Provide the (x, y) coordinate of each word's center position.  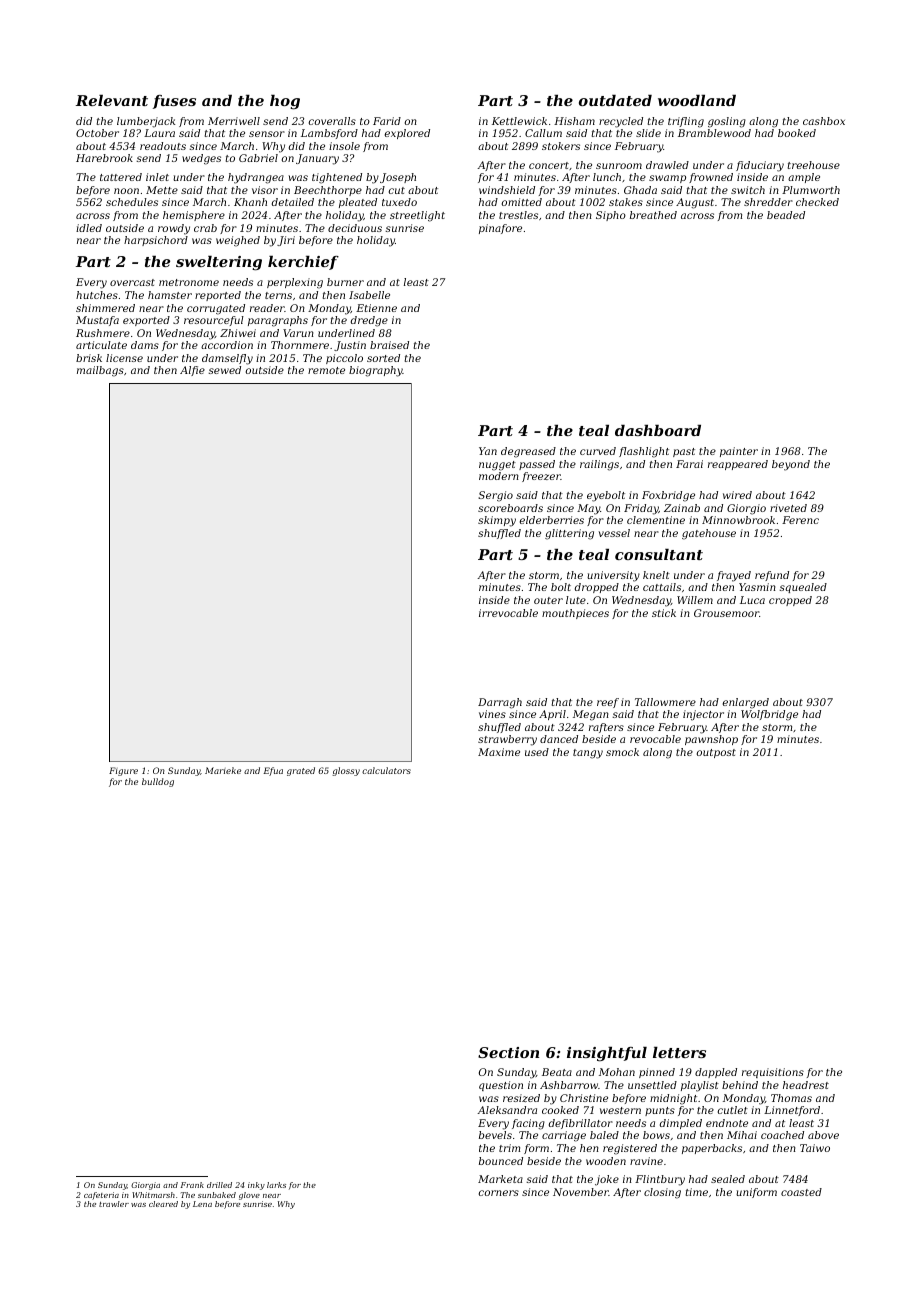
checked (817, 202)
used (537, 752)
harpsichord (156, 241)
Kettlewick (519, 121)
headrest (806, 1085)
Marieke (223, 770)
